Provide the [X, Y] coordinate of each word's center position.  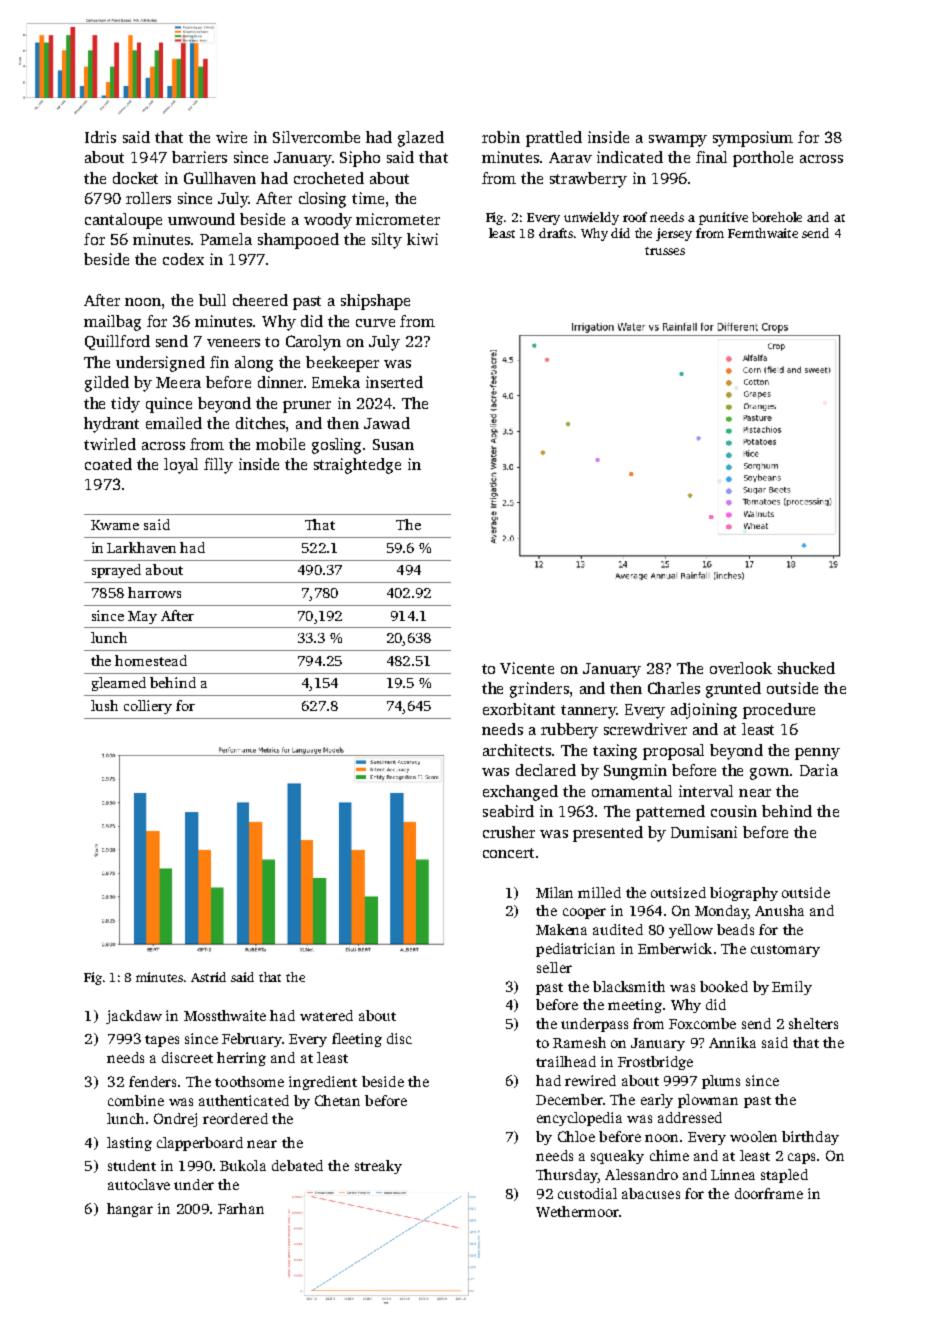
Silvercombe [316, 137]
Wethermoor [577, 1211]
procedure [779, 711]
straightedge [357, 466]
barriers [199, 157]
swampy [678, 141]
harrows [154, 592]
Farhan [241, 1208]
